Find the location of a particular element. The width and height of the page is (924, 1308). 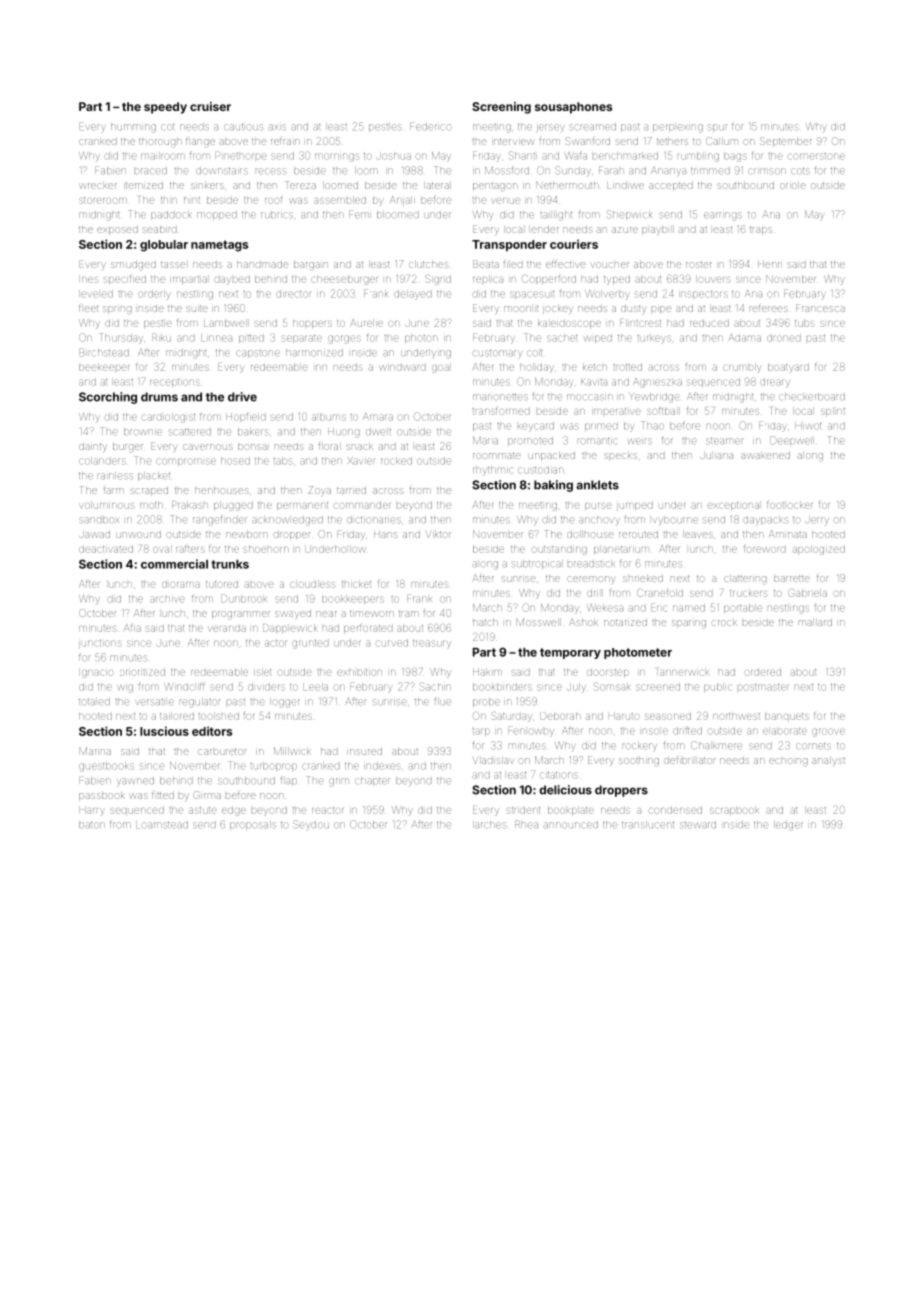

spur is located at coordinates (718, 128).
